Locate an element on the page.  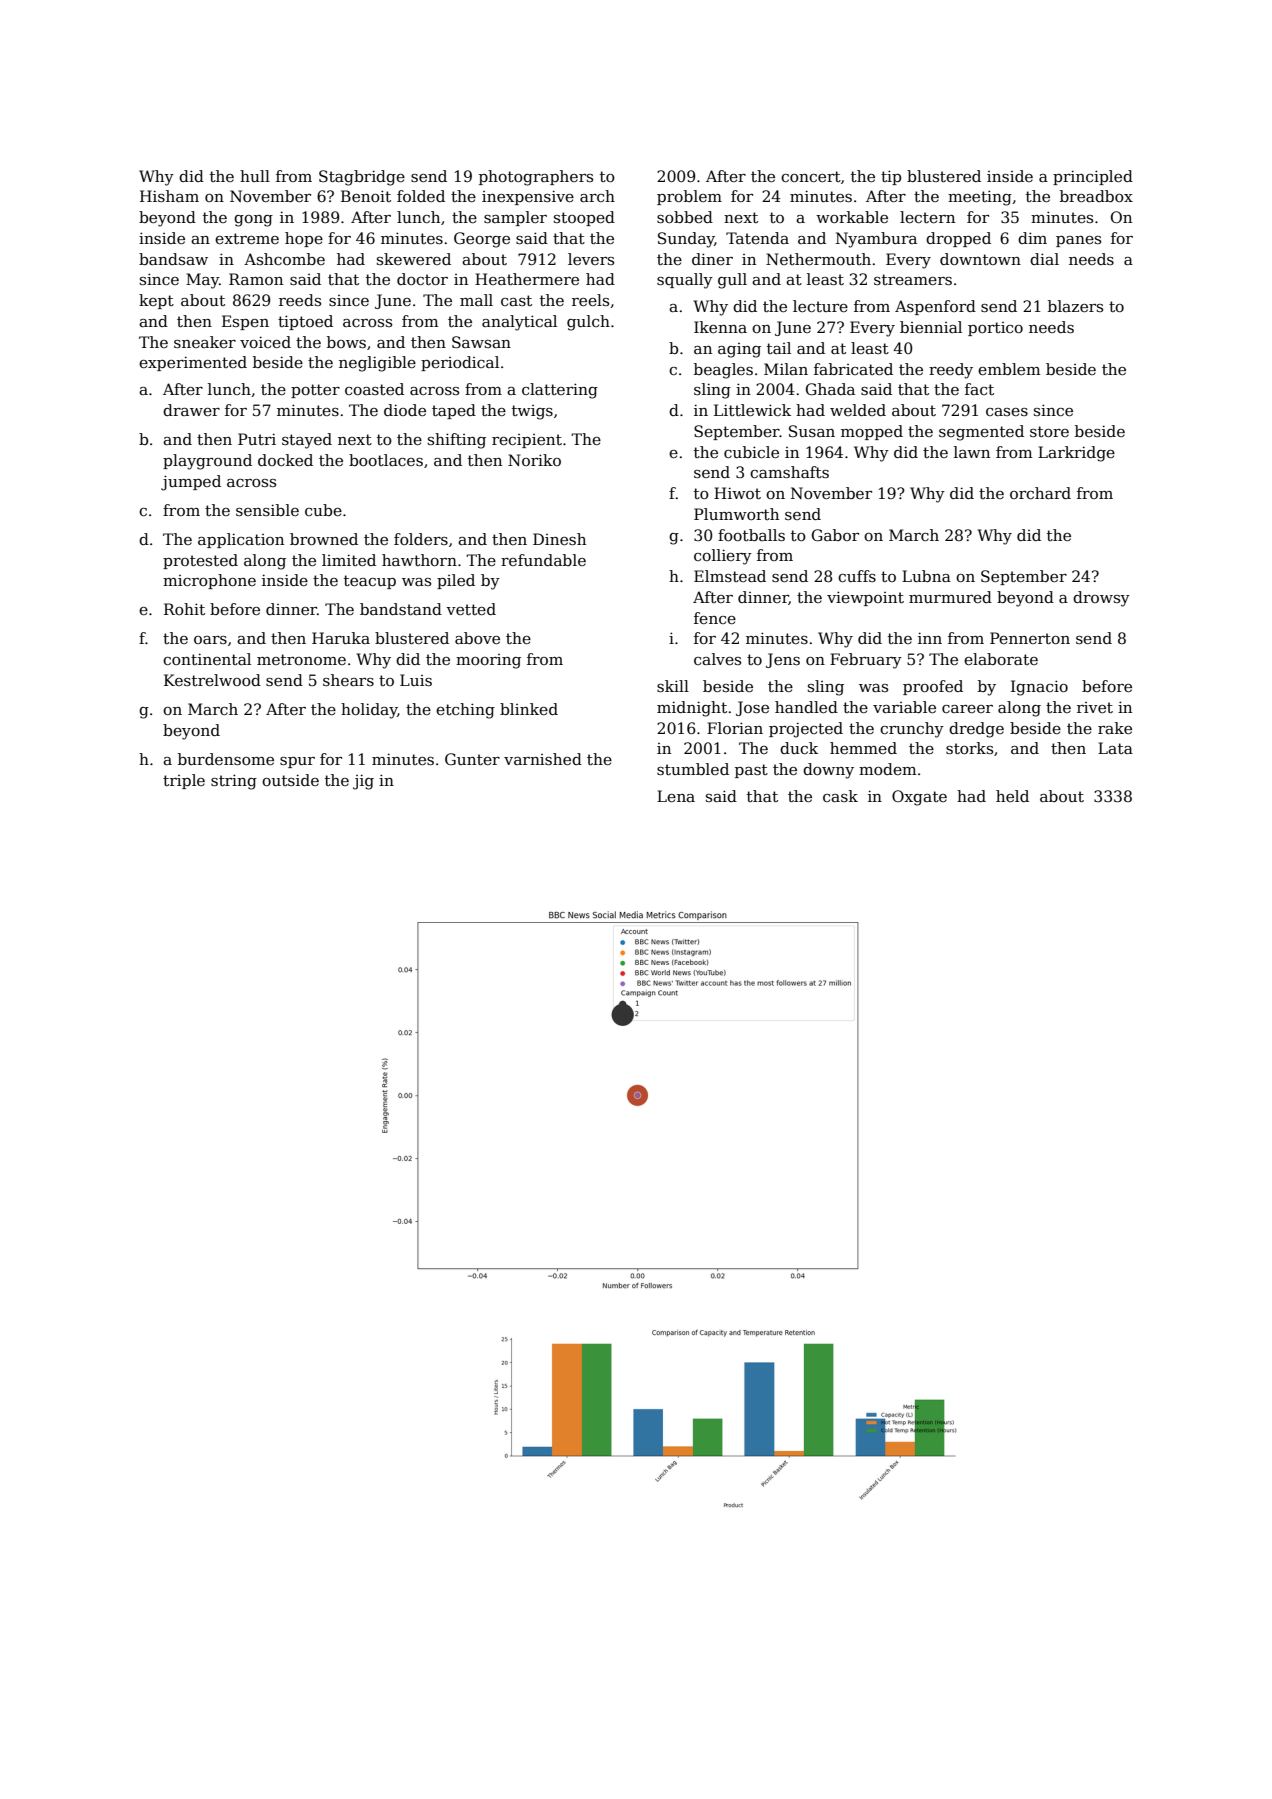
calves is located at coordinates (717, 659).
